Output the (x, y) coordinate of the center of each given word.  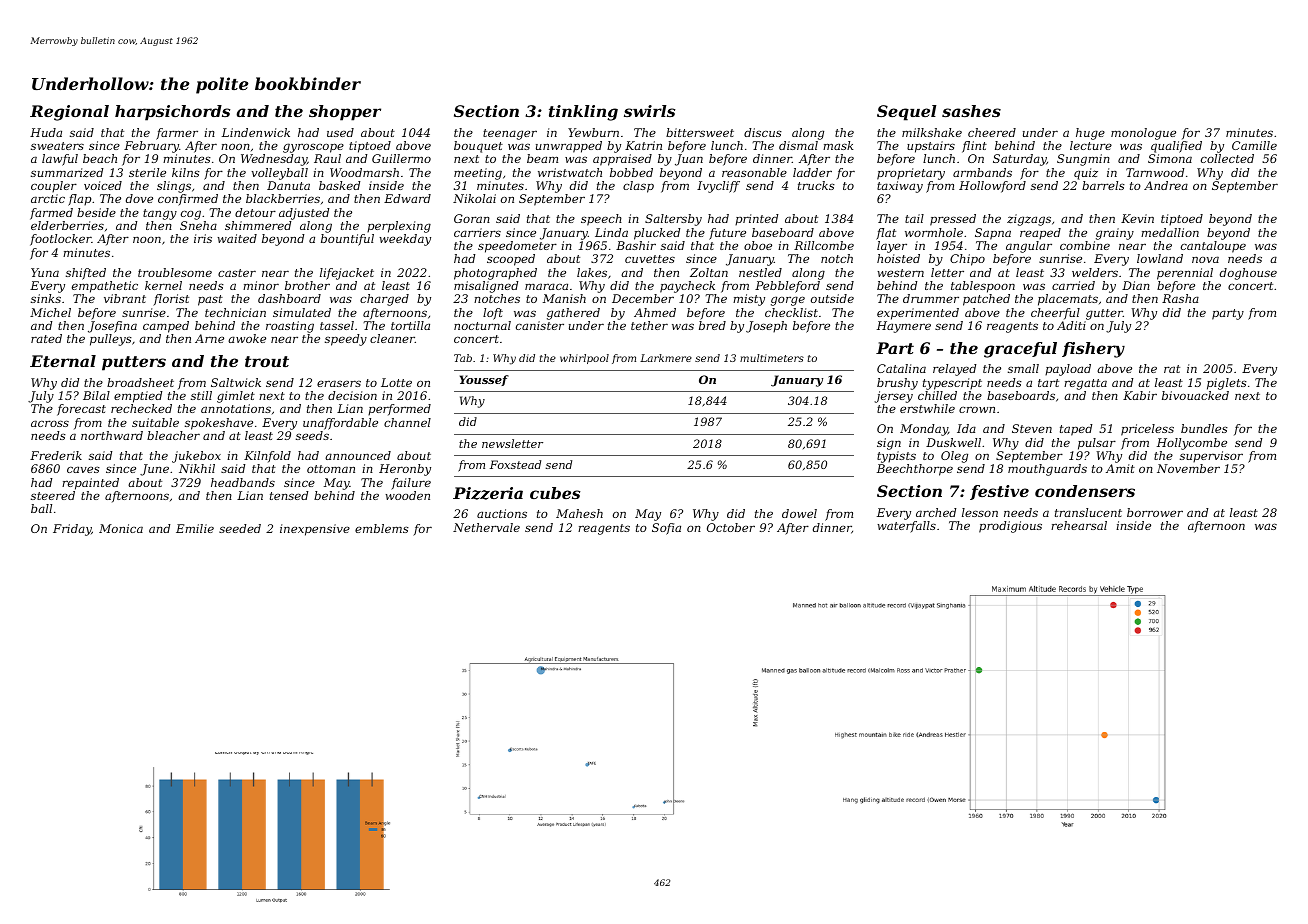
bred (712, 325)
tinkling (583, 113)
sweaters (57, 146)
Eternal (63, 361)
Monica (121, 528)
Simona (1170, 158)
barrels (1103, 185)
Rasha (1180, 298)
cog (191, 215)
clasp (638, 187)
